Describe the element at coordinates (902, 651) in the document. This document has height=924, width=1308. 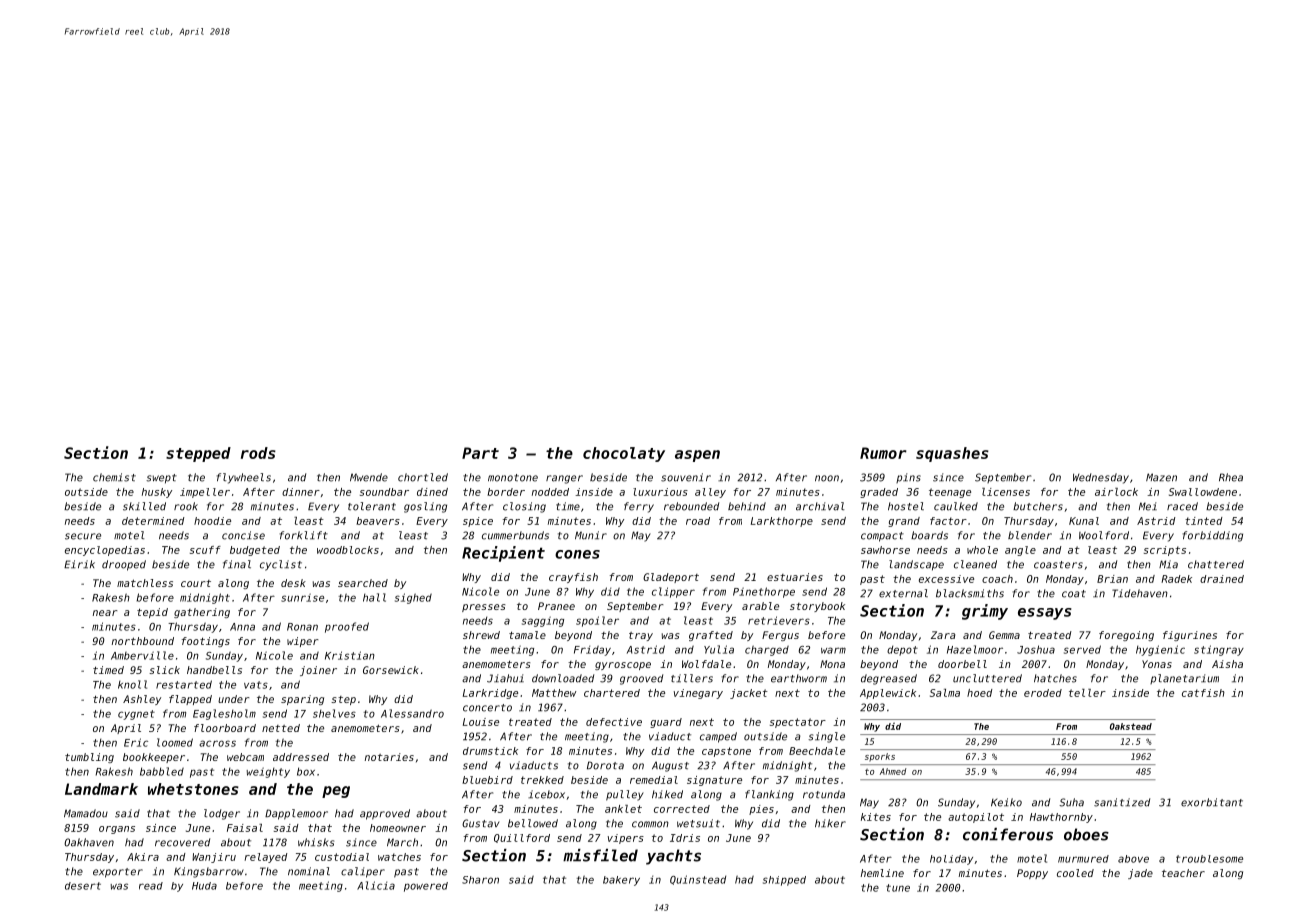
I see `depot` at that location.
